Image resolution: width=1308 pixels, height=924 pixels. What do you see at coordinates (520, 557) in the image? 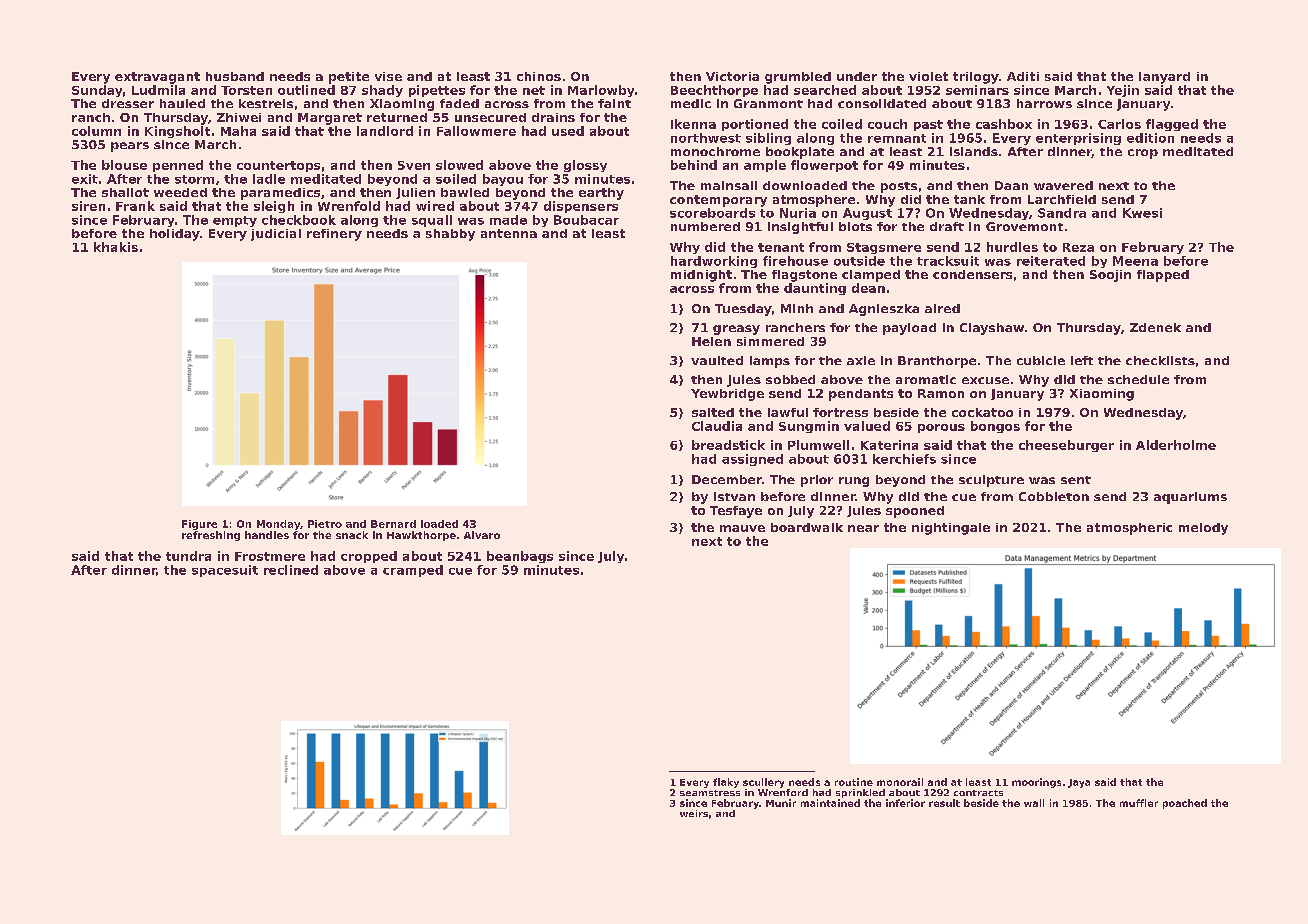
I see `beanbags` at bounding box center [520, 557].
